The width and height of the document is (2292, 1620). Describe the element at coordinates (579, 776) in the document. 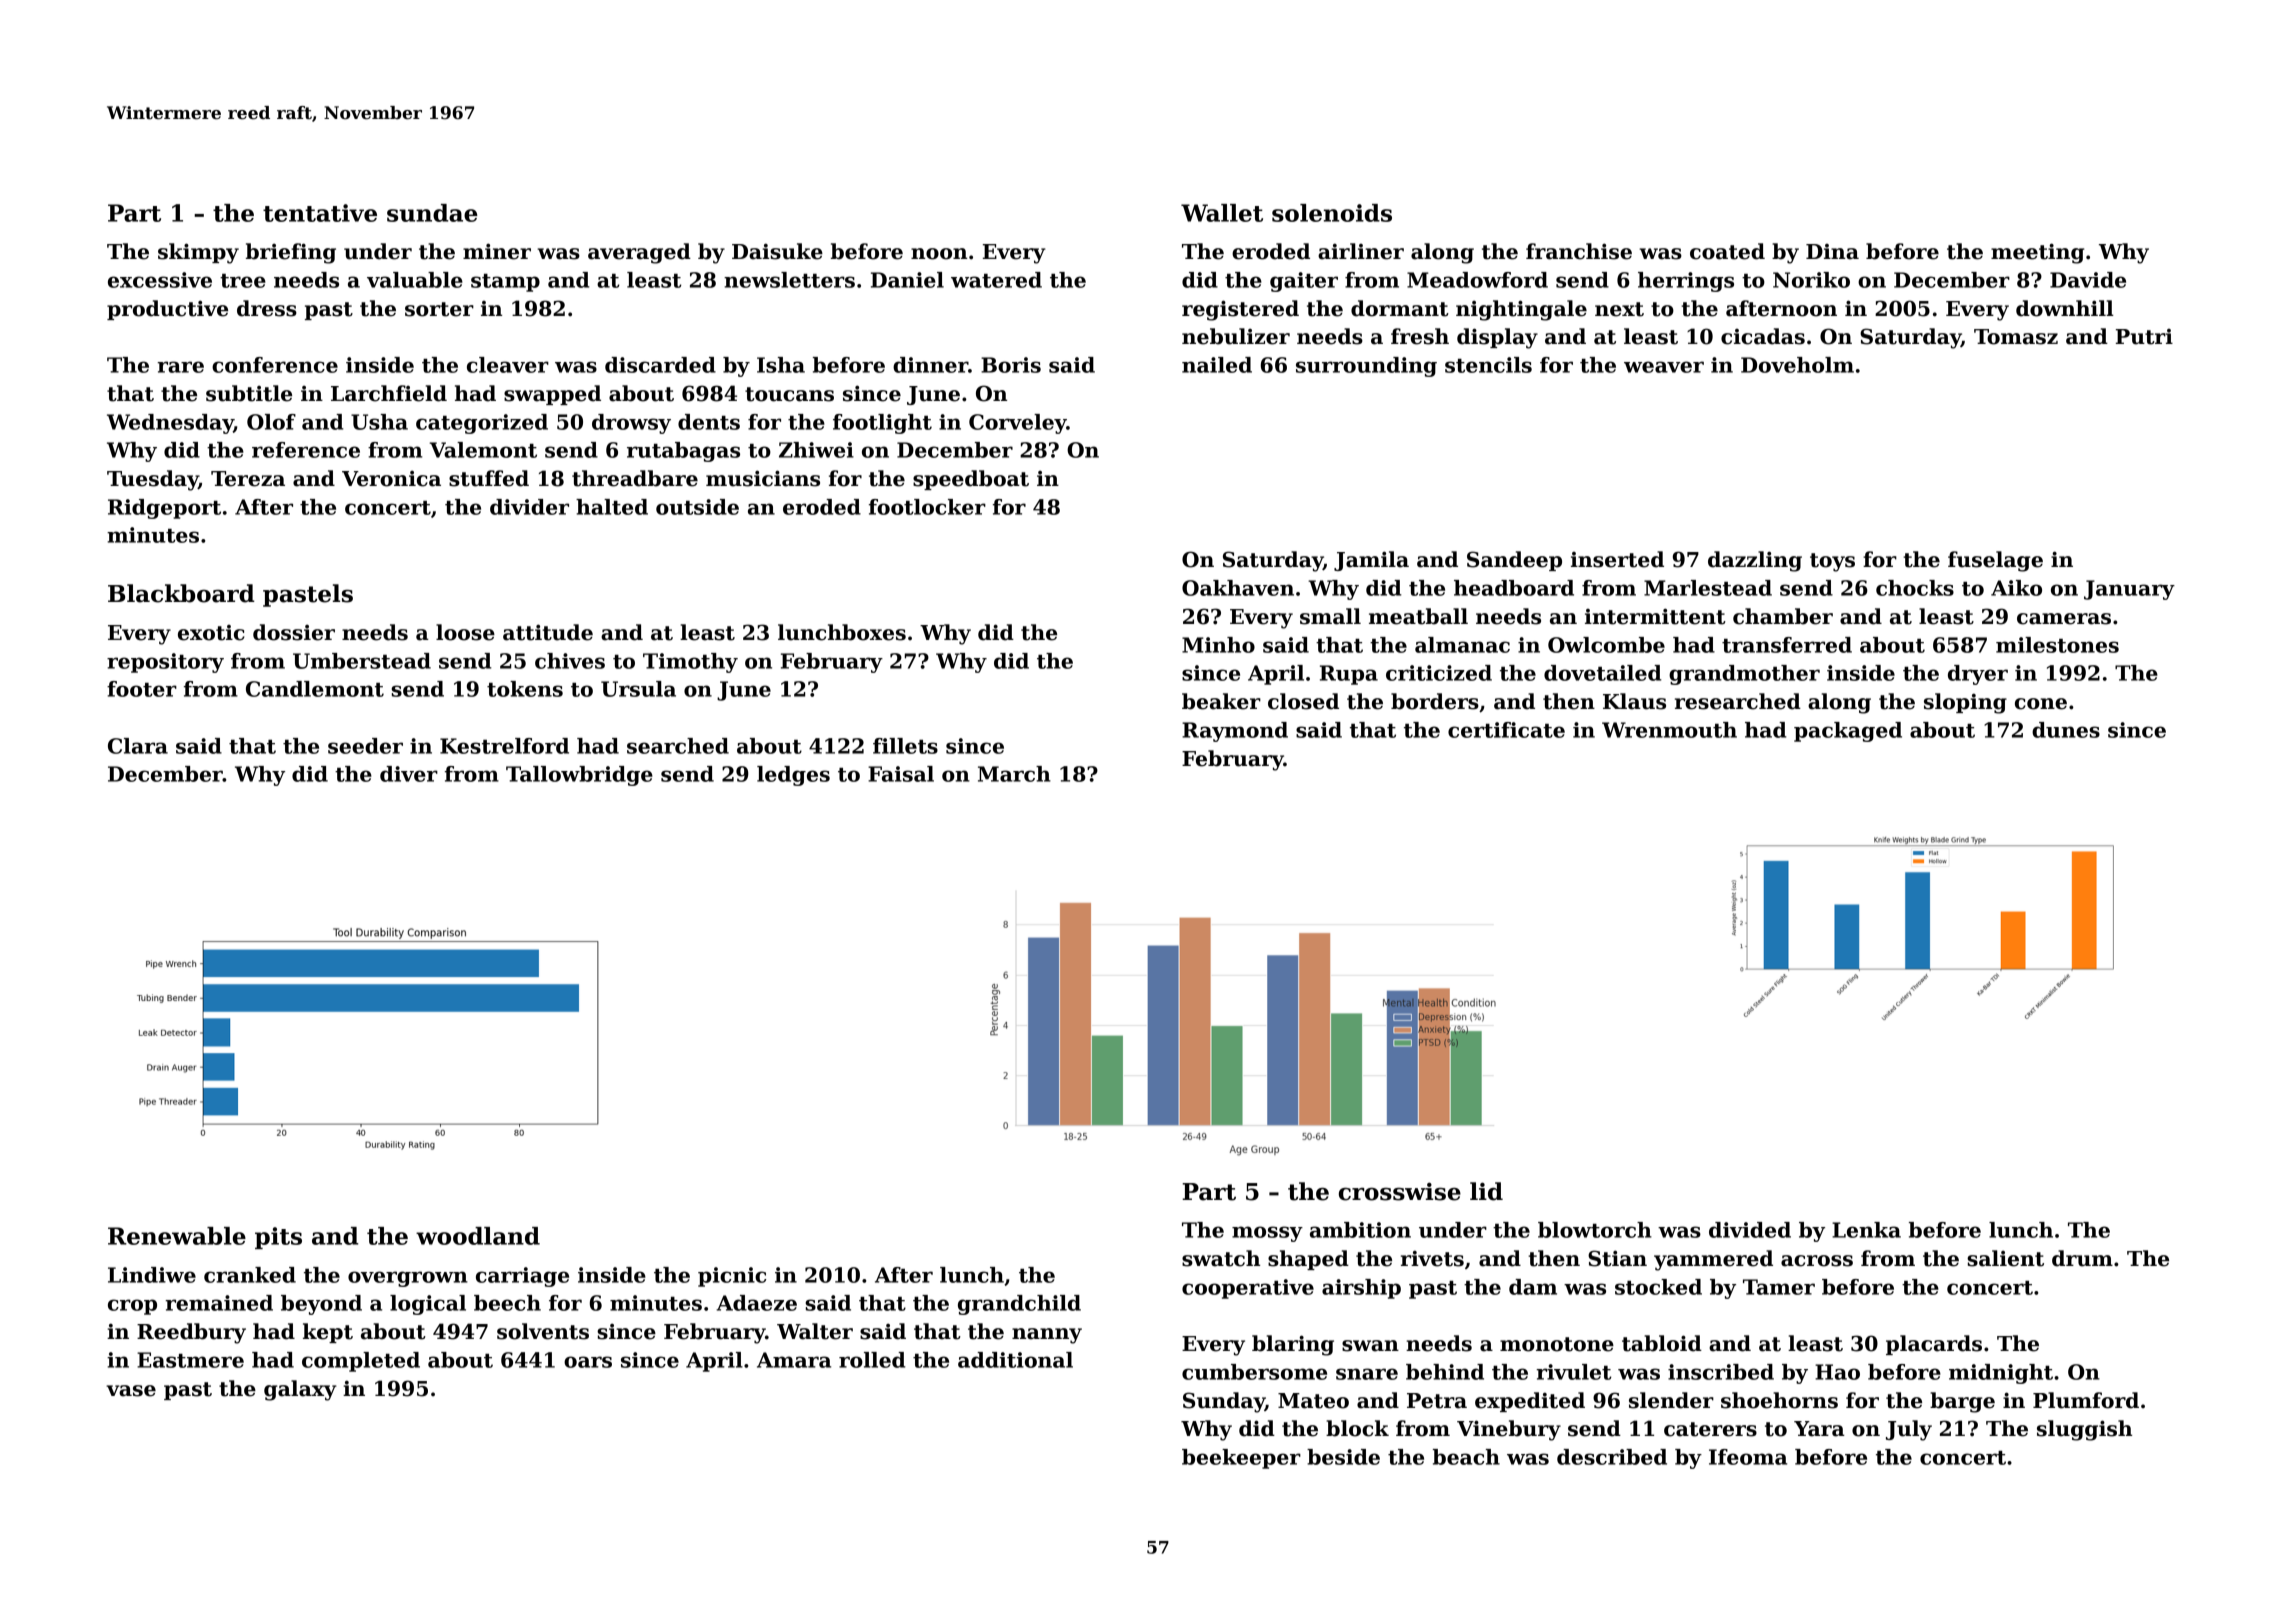

I see `Tallowbridge` at that location.
